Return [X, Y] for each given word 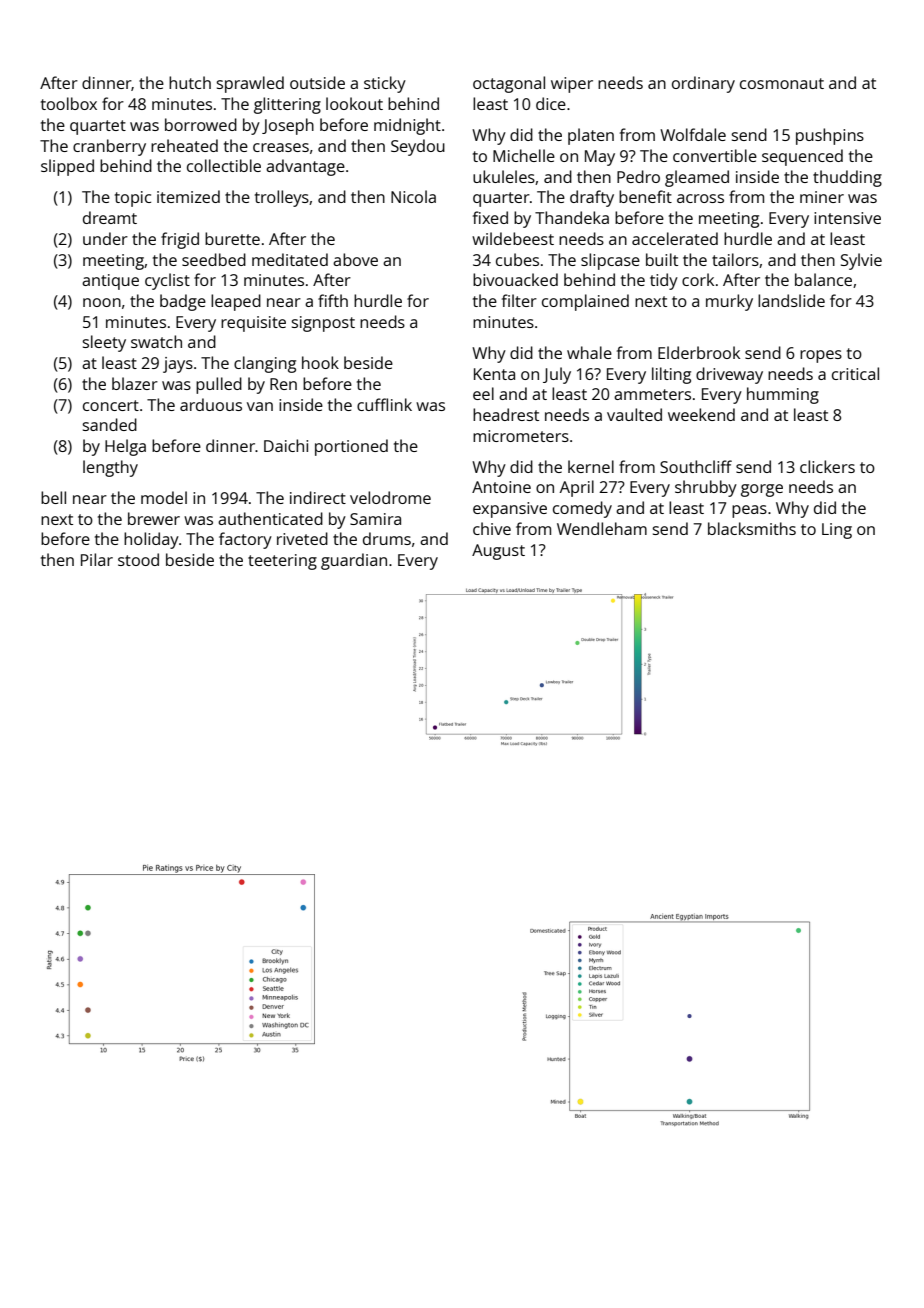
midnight [407, 126]
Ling [837, 531]
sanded [110, 424]
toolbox [69, 103]
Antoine [501, 487]
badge [183, 302]
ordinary [703, 84]
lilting [671, 375]
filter [519, 300]
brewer [154, 518]
